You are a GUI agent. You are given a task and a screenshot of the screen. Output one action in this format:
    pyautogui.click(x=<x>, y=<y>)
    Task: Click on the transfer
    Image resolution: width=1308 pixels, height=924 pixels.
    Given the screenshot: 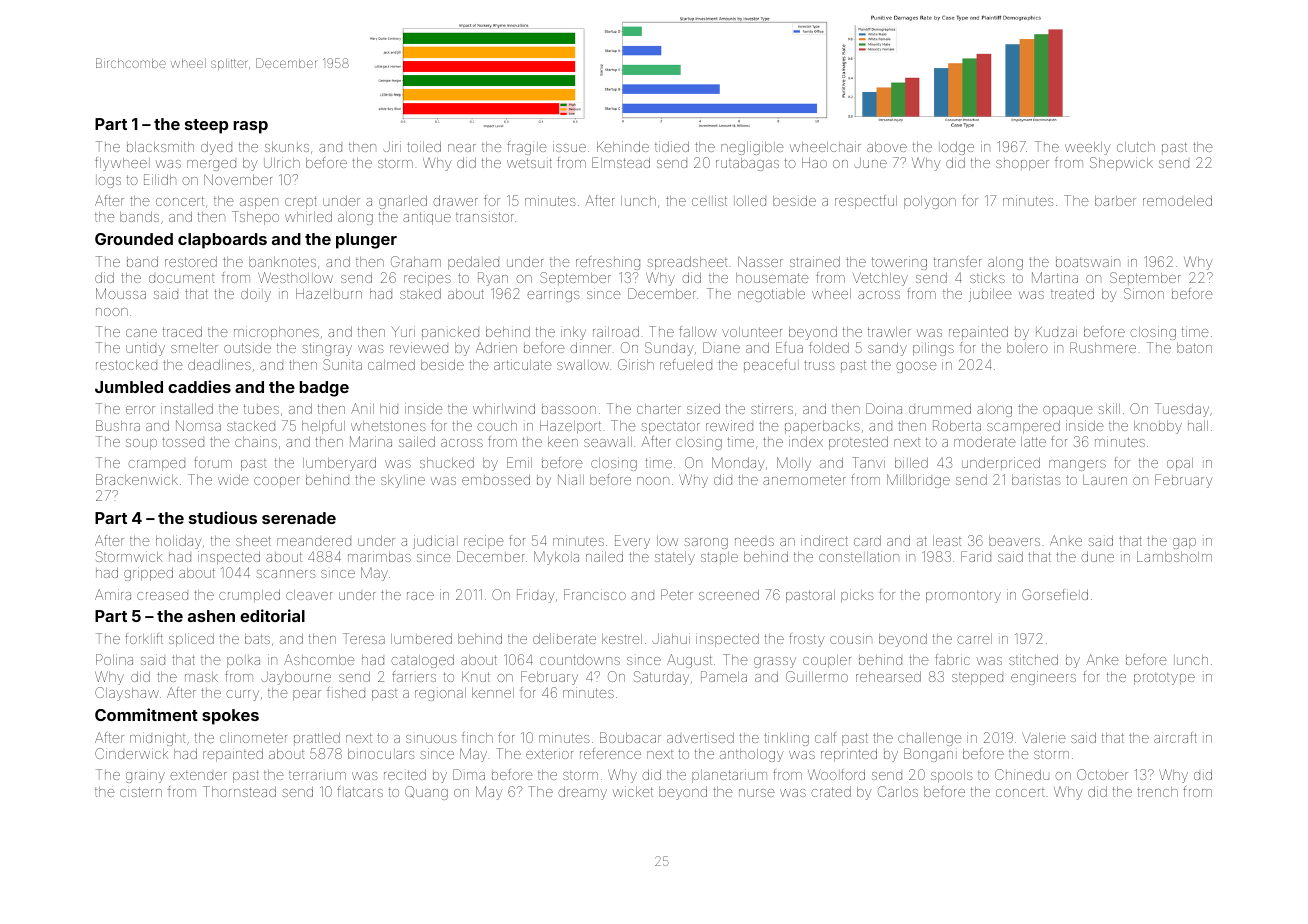 What is the action you would take?
    pyautogui.click(x=957, y=261)
